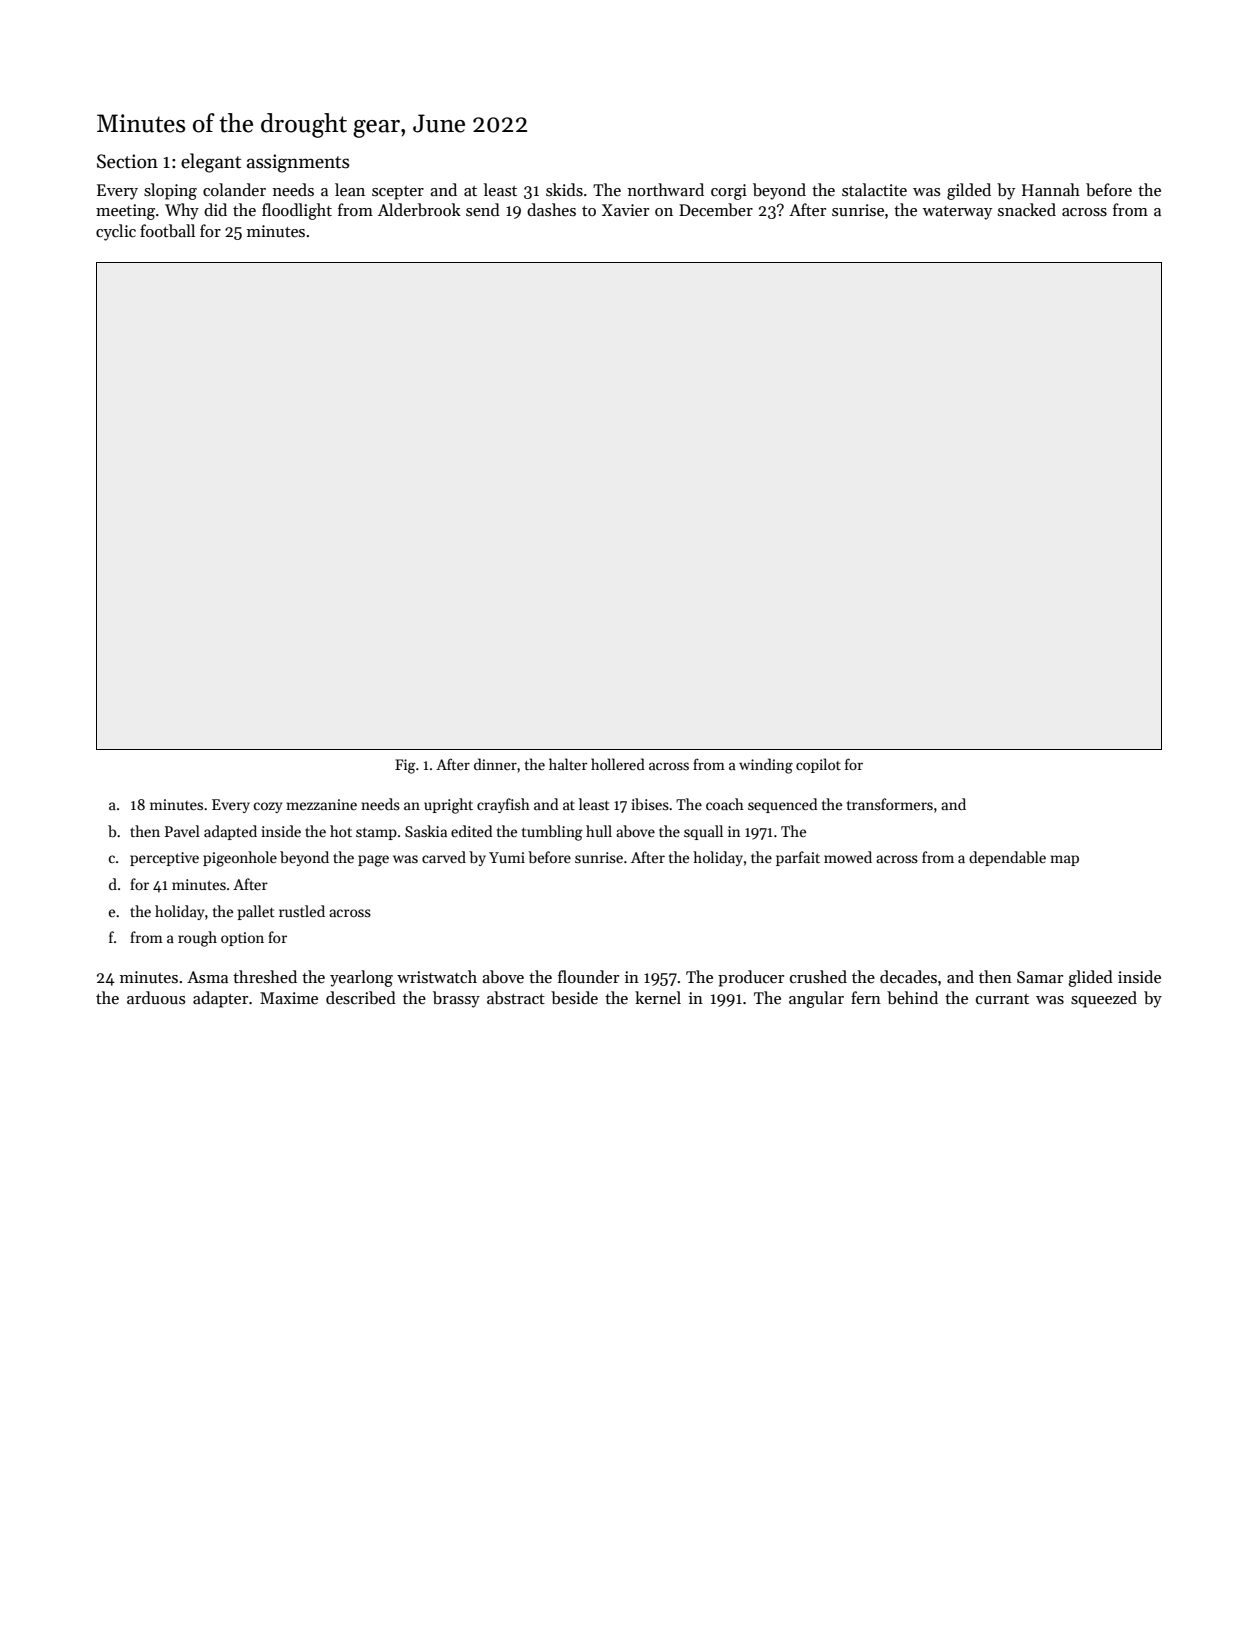 Image resolution: width=1258 pixels, height=1627 pixels. Describe the element at coordinates (666, 189) in the screenshot. I see `northward` at that location.
